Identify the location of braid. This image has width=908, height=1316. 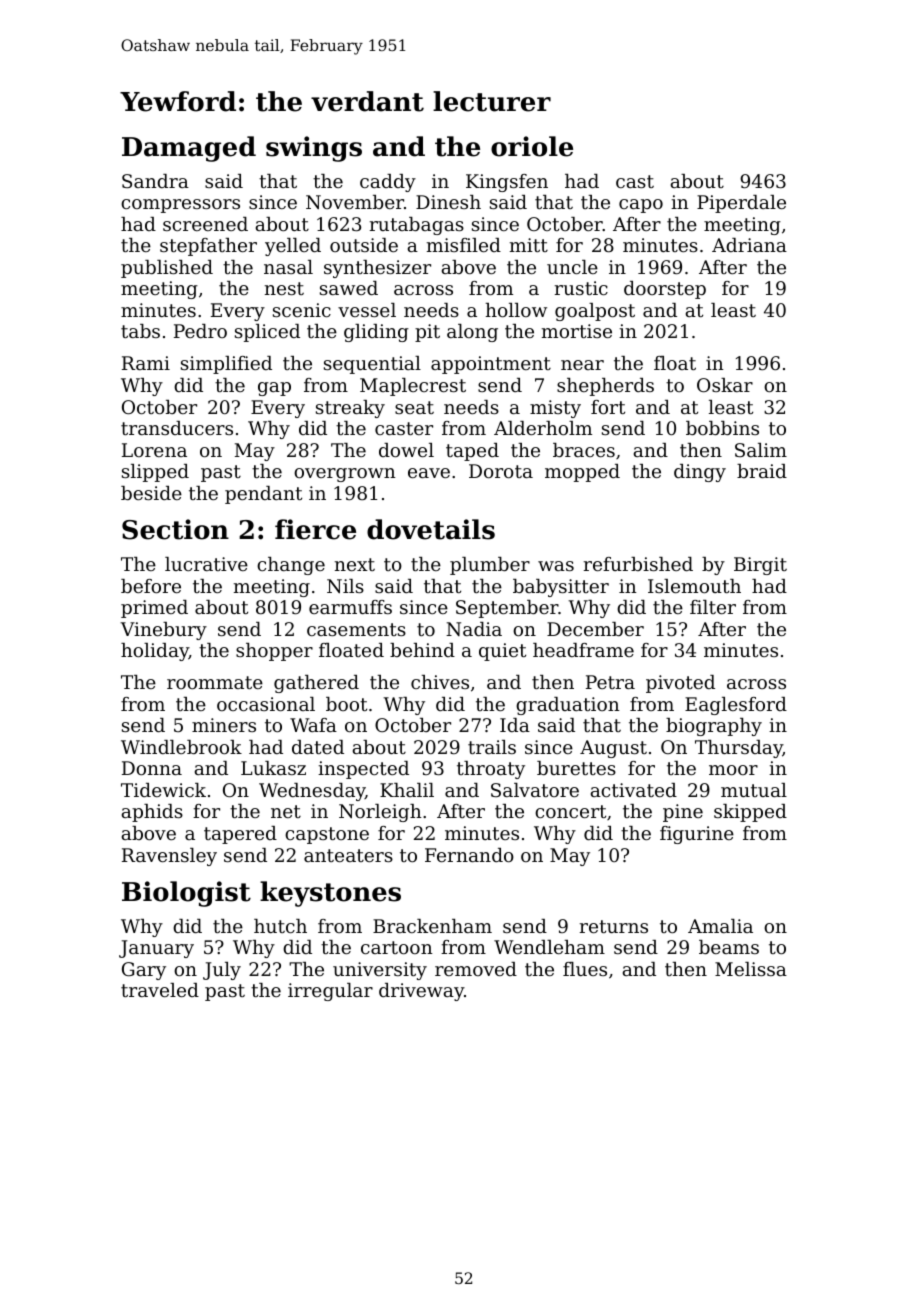
(762, 471).
